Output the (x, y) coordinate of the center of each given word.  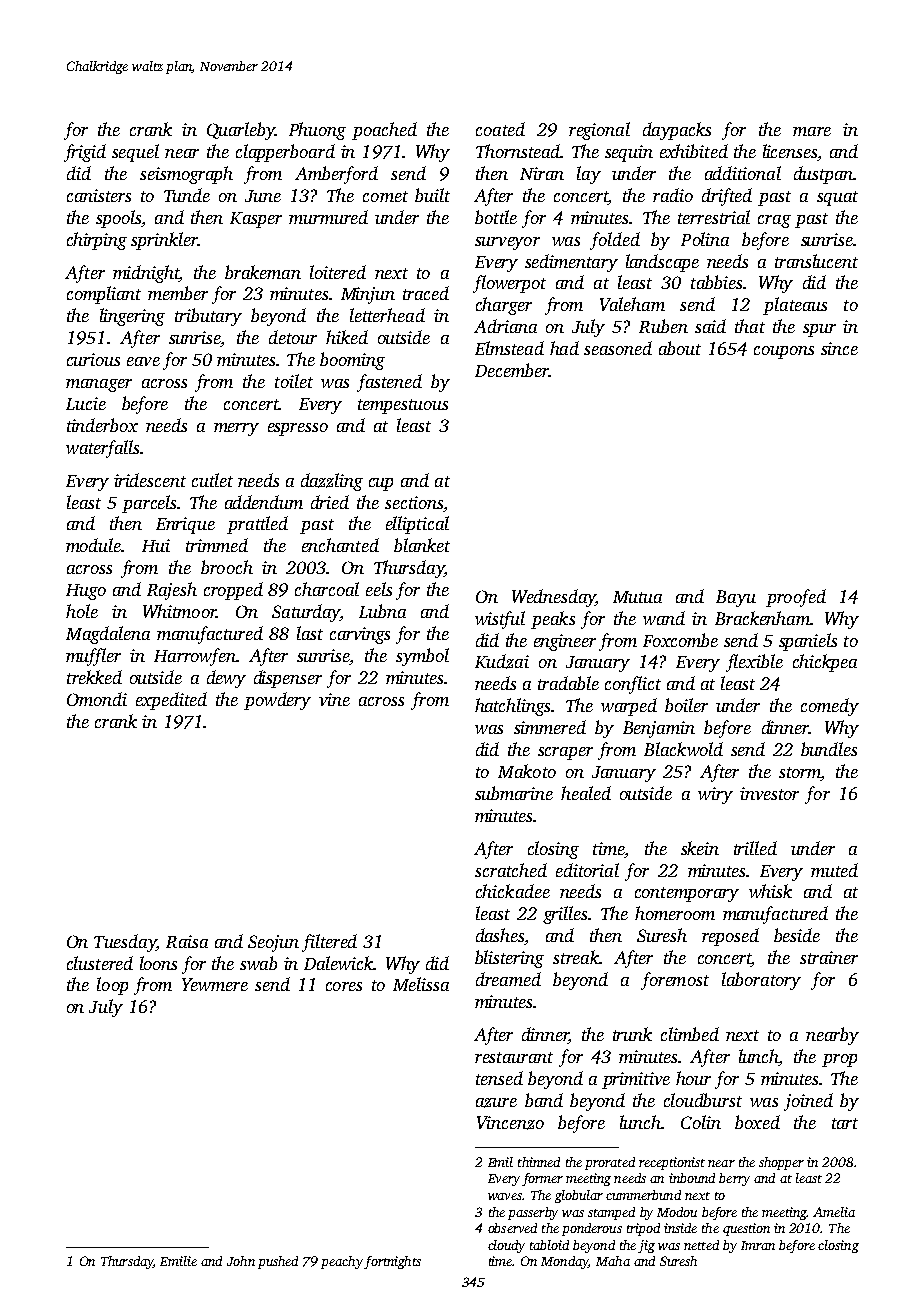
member (178, 293)
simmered (550, 727)
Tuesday (125, 943)
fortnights (392, 1262)
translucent (816, 261)
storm (800, 774)
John (241, 1261)
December (512, 370)
